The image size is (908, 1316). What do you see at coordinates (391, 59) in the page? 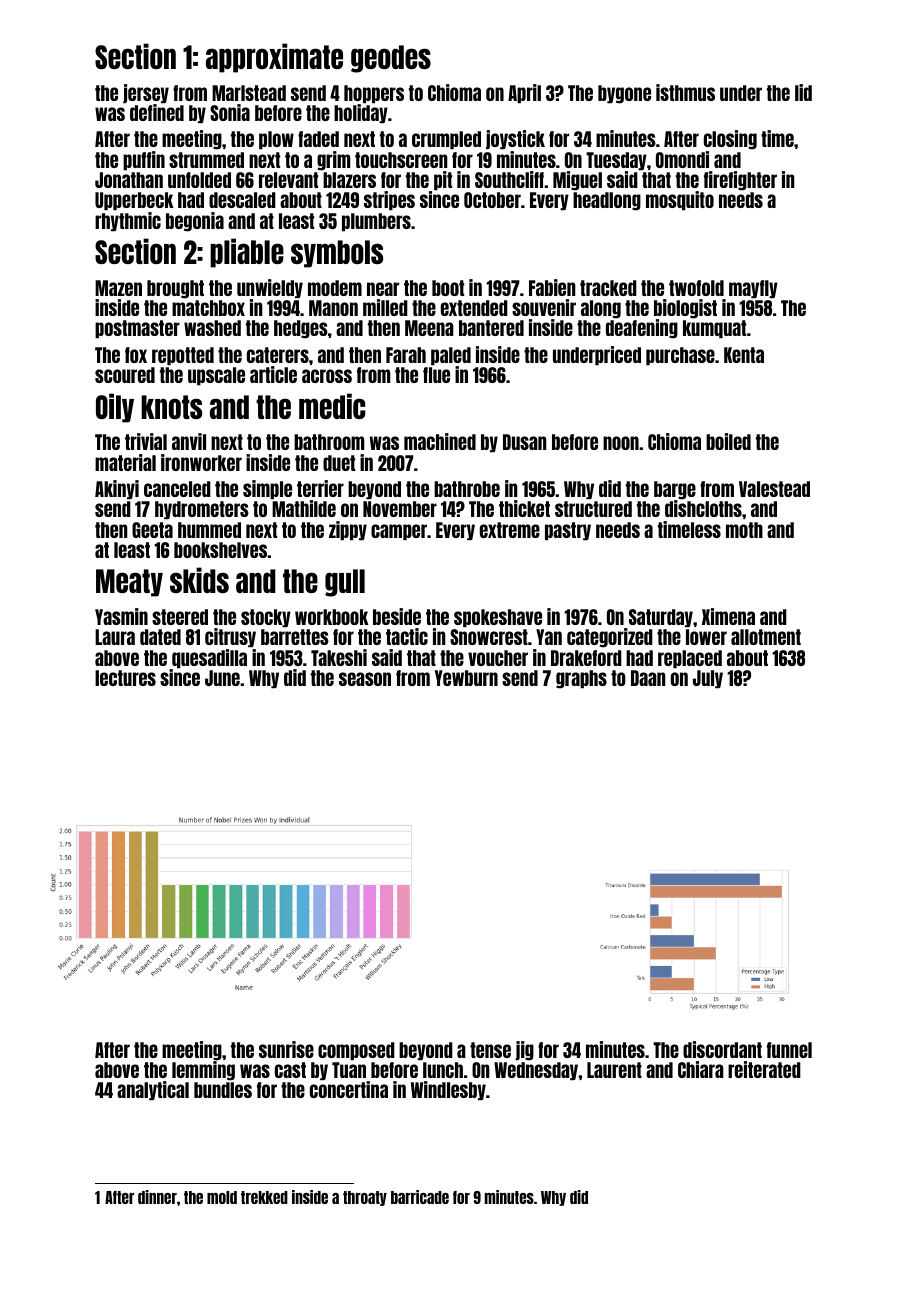
I see `geodes` at bounding box center [391, 59].
